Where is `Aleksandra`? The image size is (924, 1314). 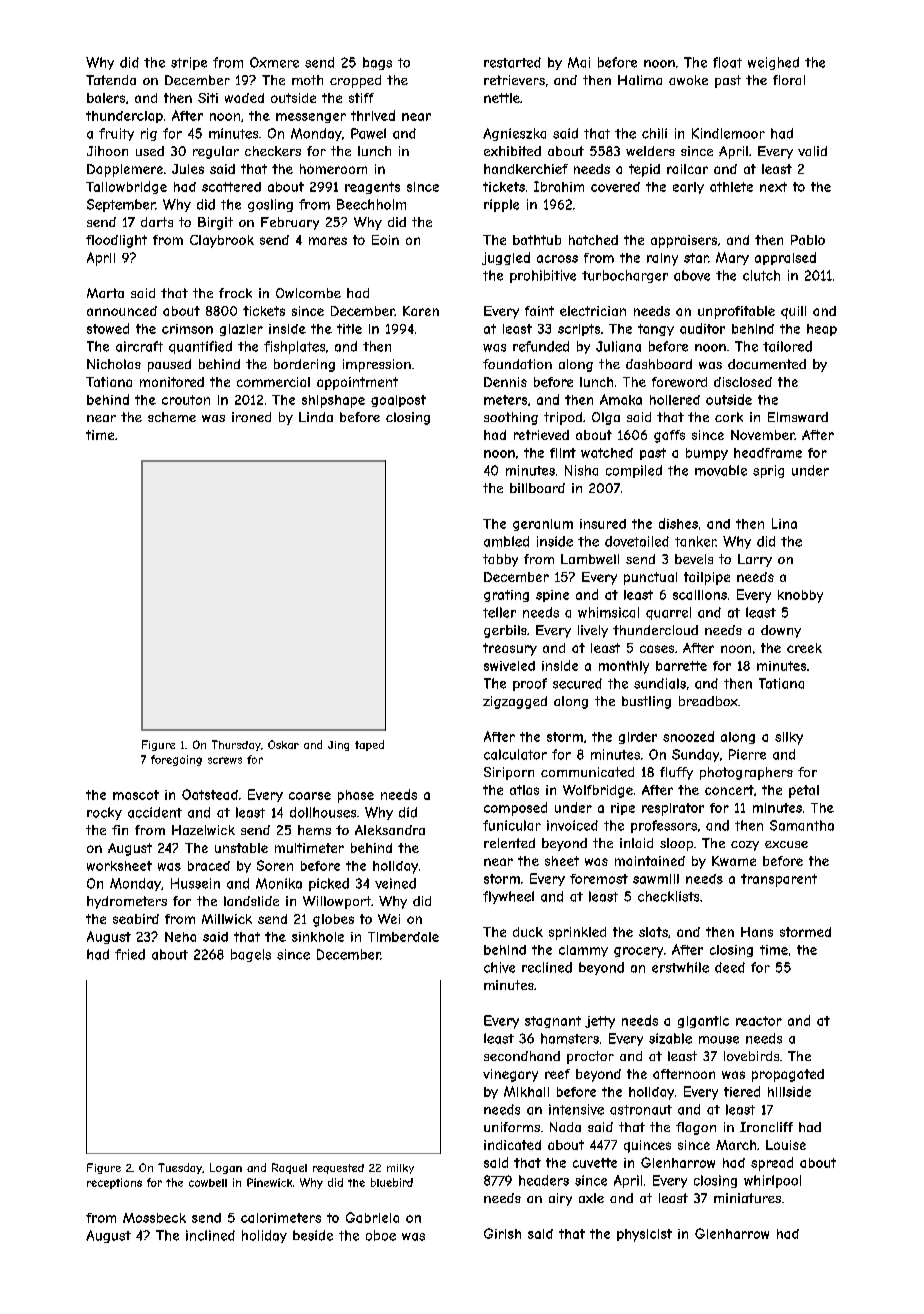
Aleksandra is located at coordinates (390, 830).
